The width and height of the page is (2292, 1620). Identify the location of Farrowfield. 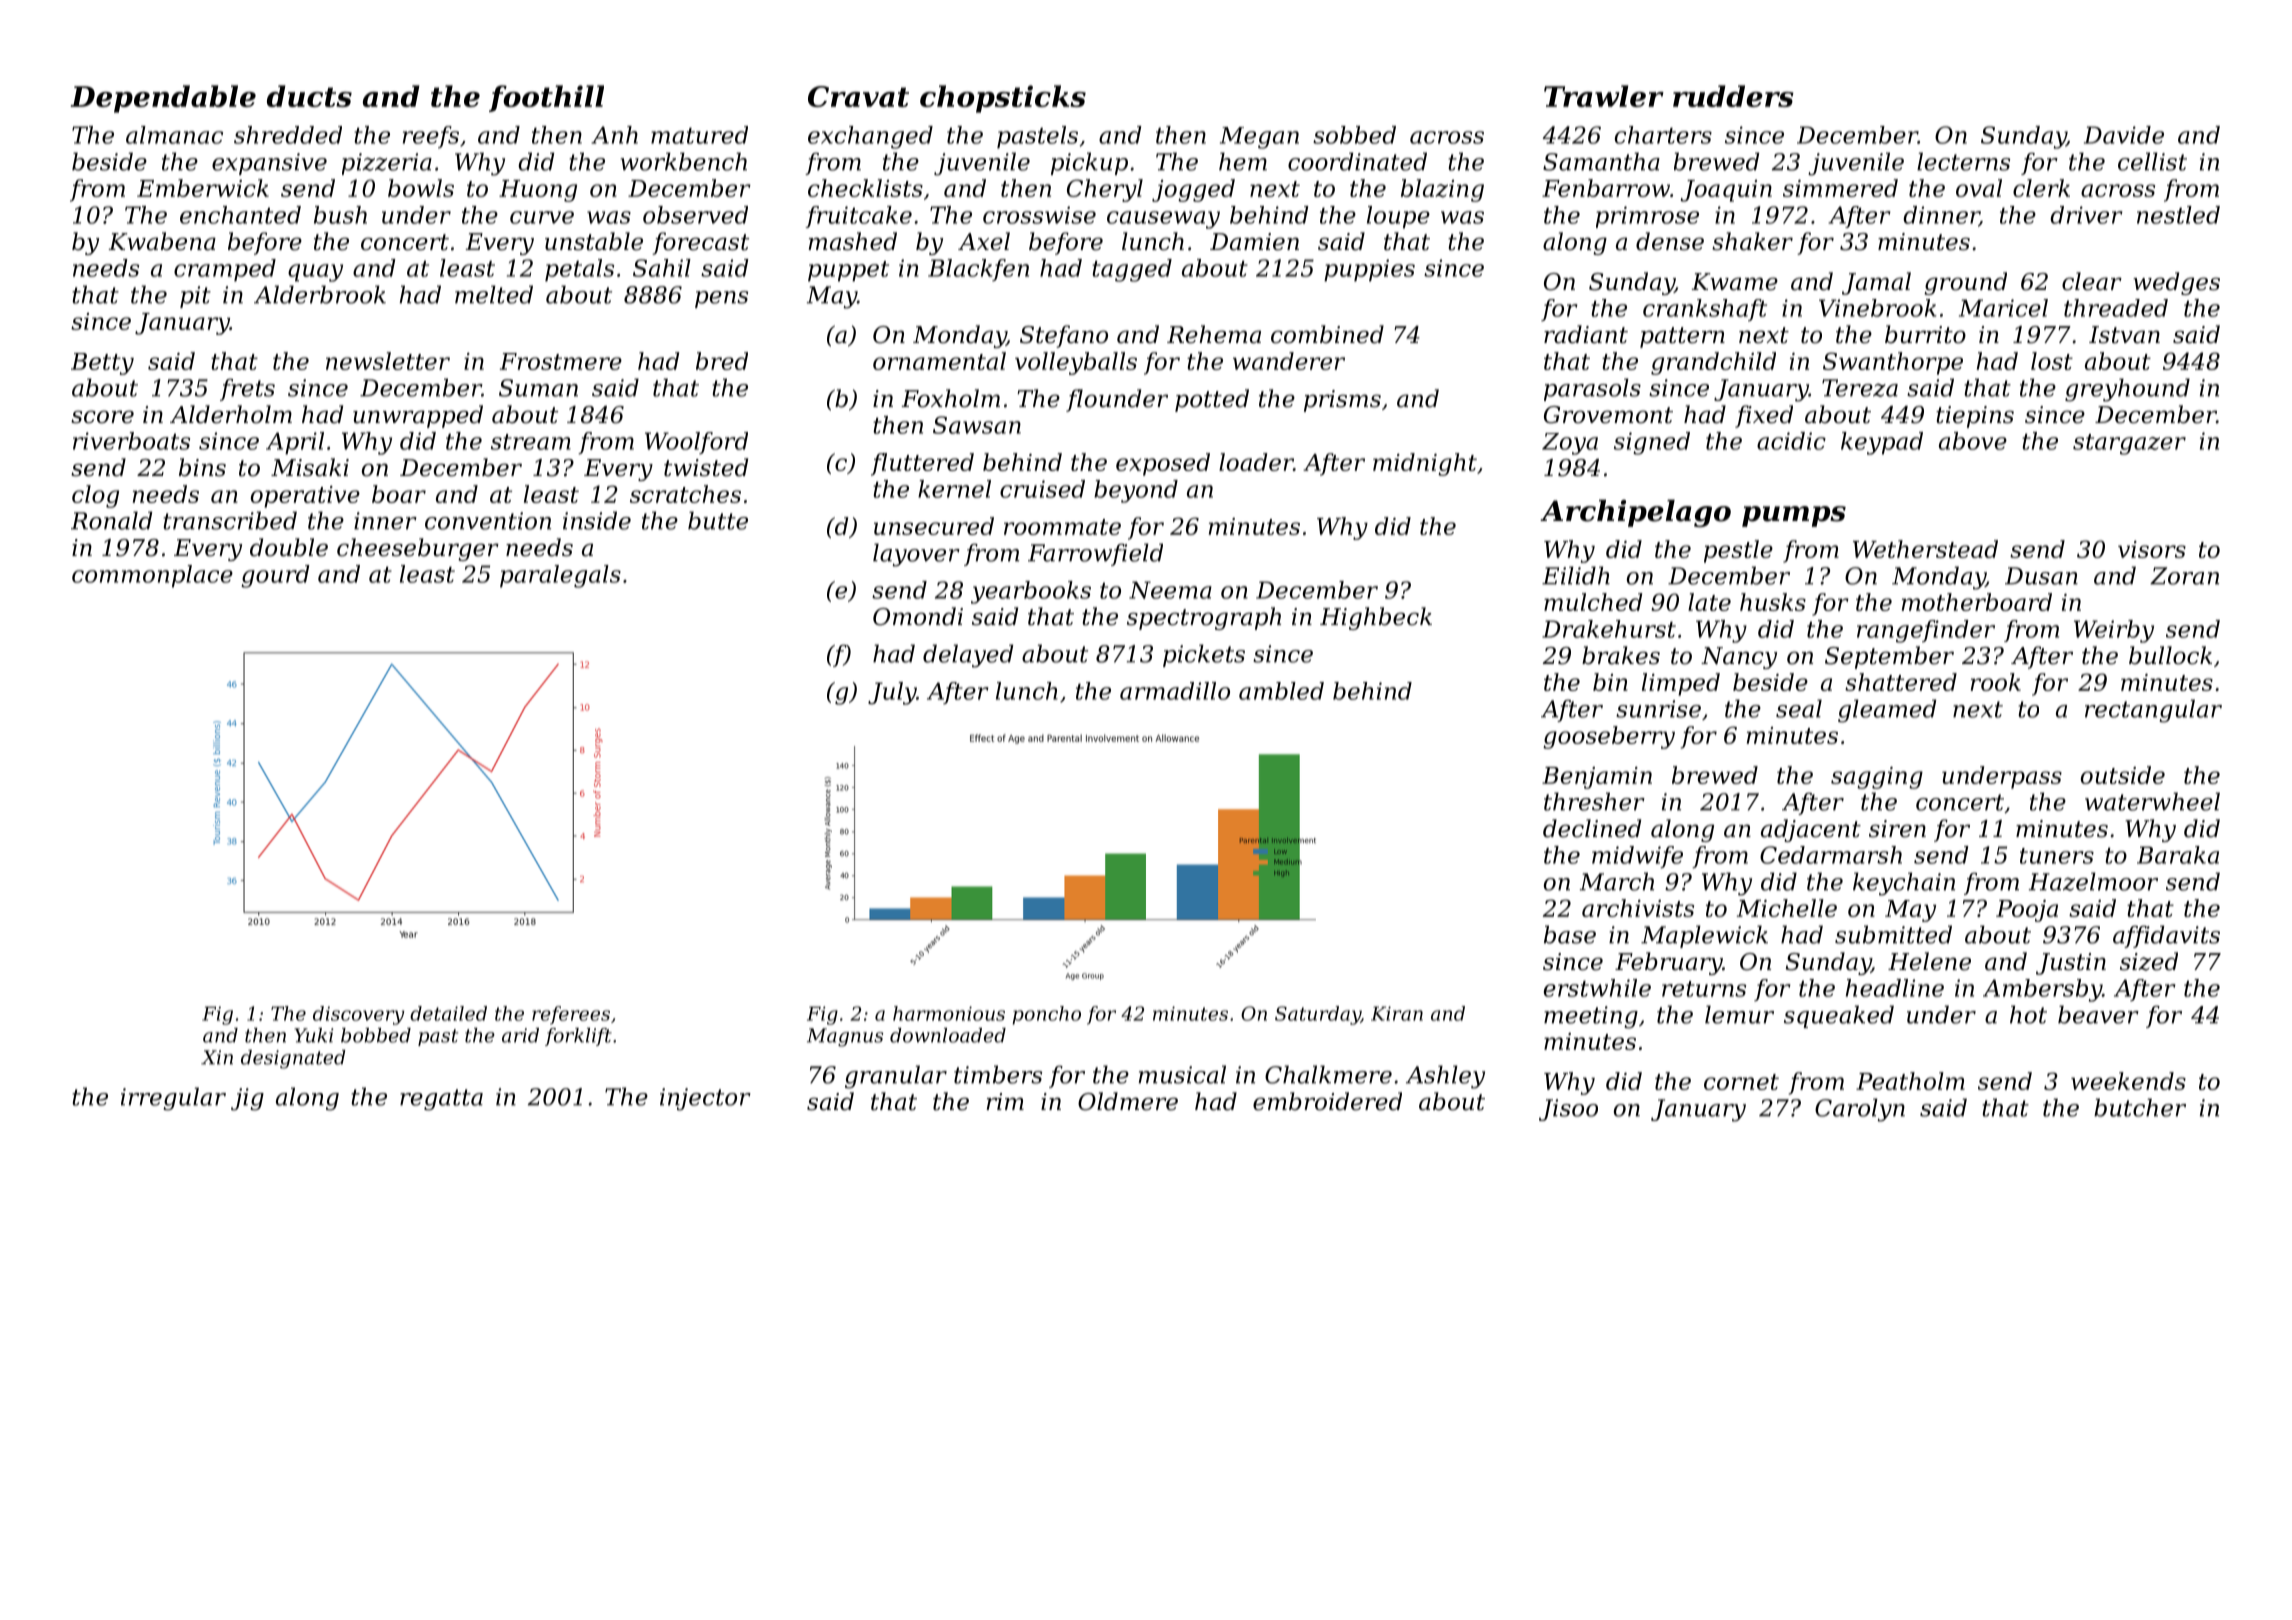
(1095, 554).
